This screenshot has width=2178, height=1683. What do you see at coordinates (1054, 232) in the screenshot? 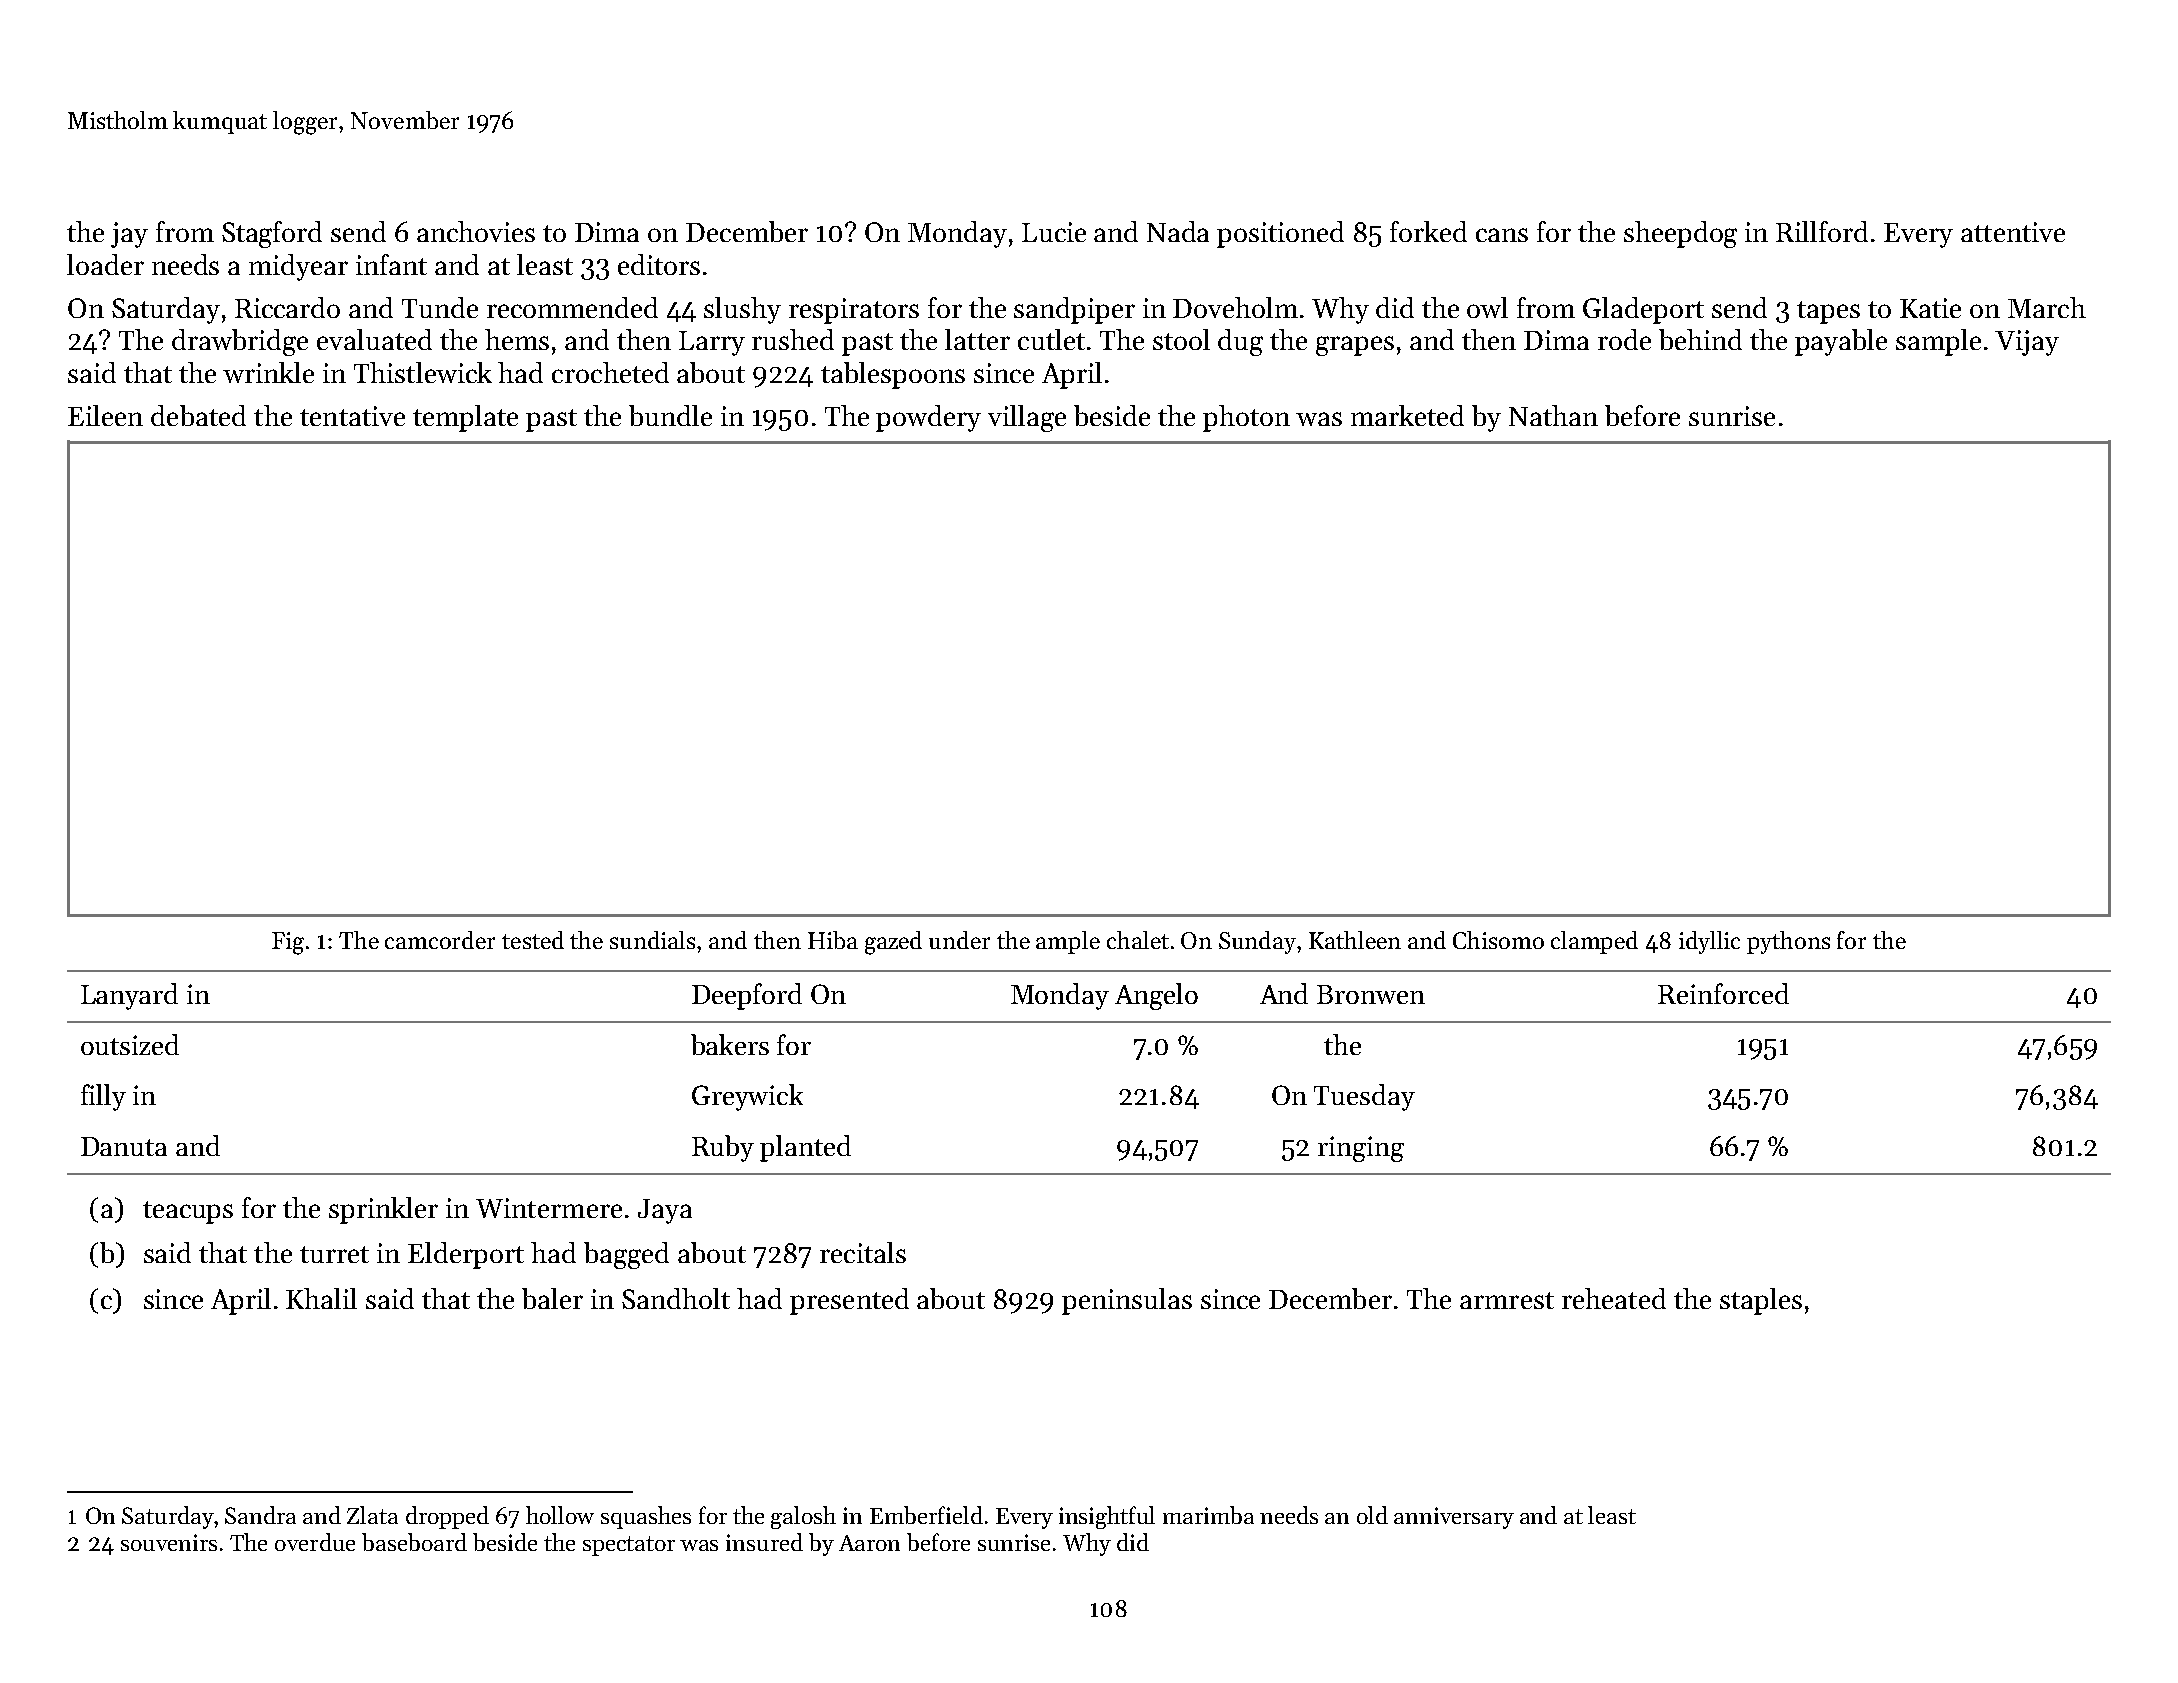
I see `Lucie` at bounding box center [1054, 232].
